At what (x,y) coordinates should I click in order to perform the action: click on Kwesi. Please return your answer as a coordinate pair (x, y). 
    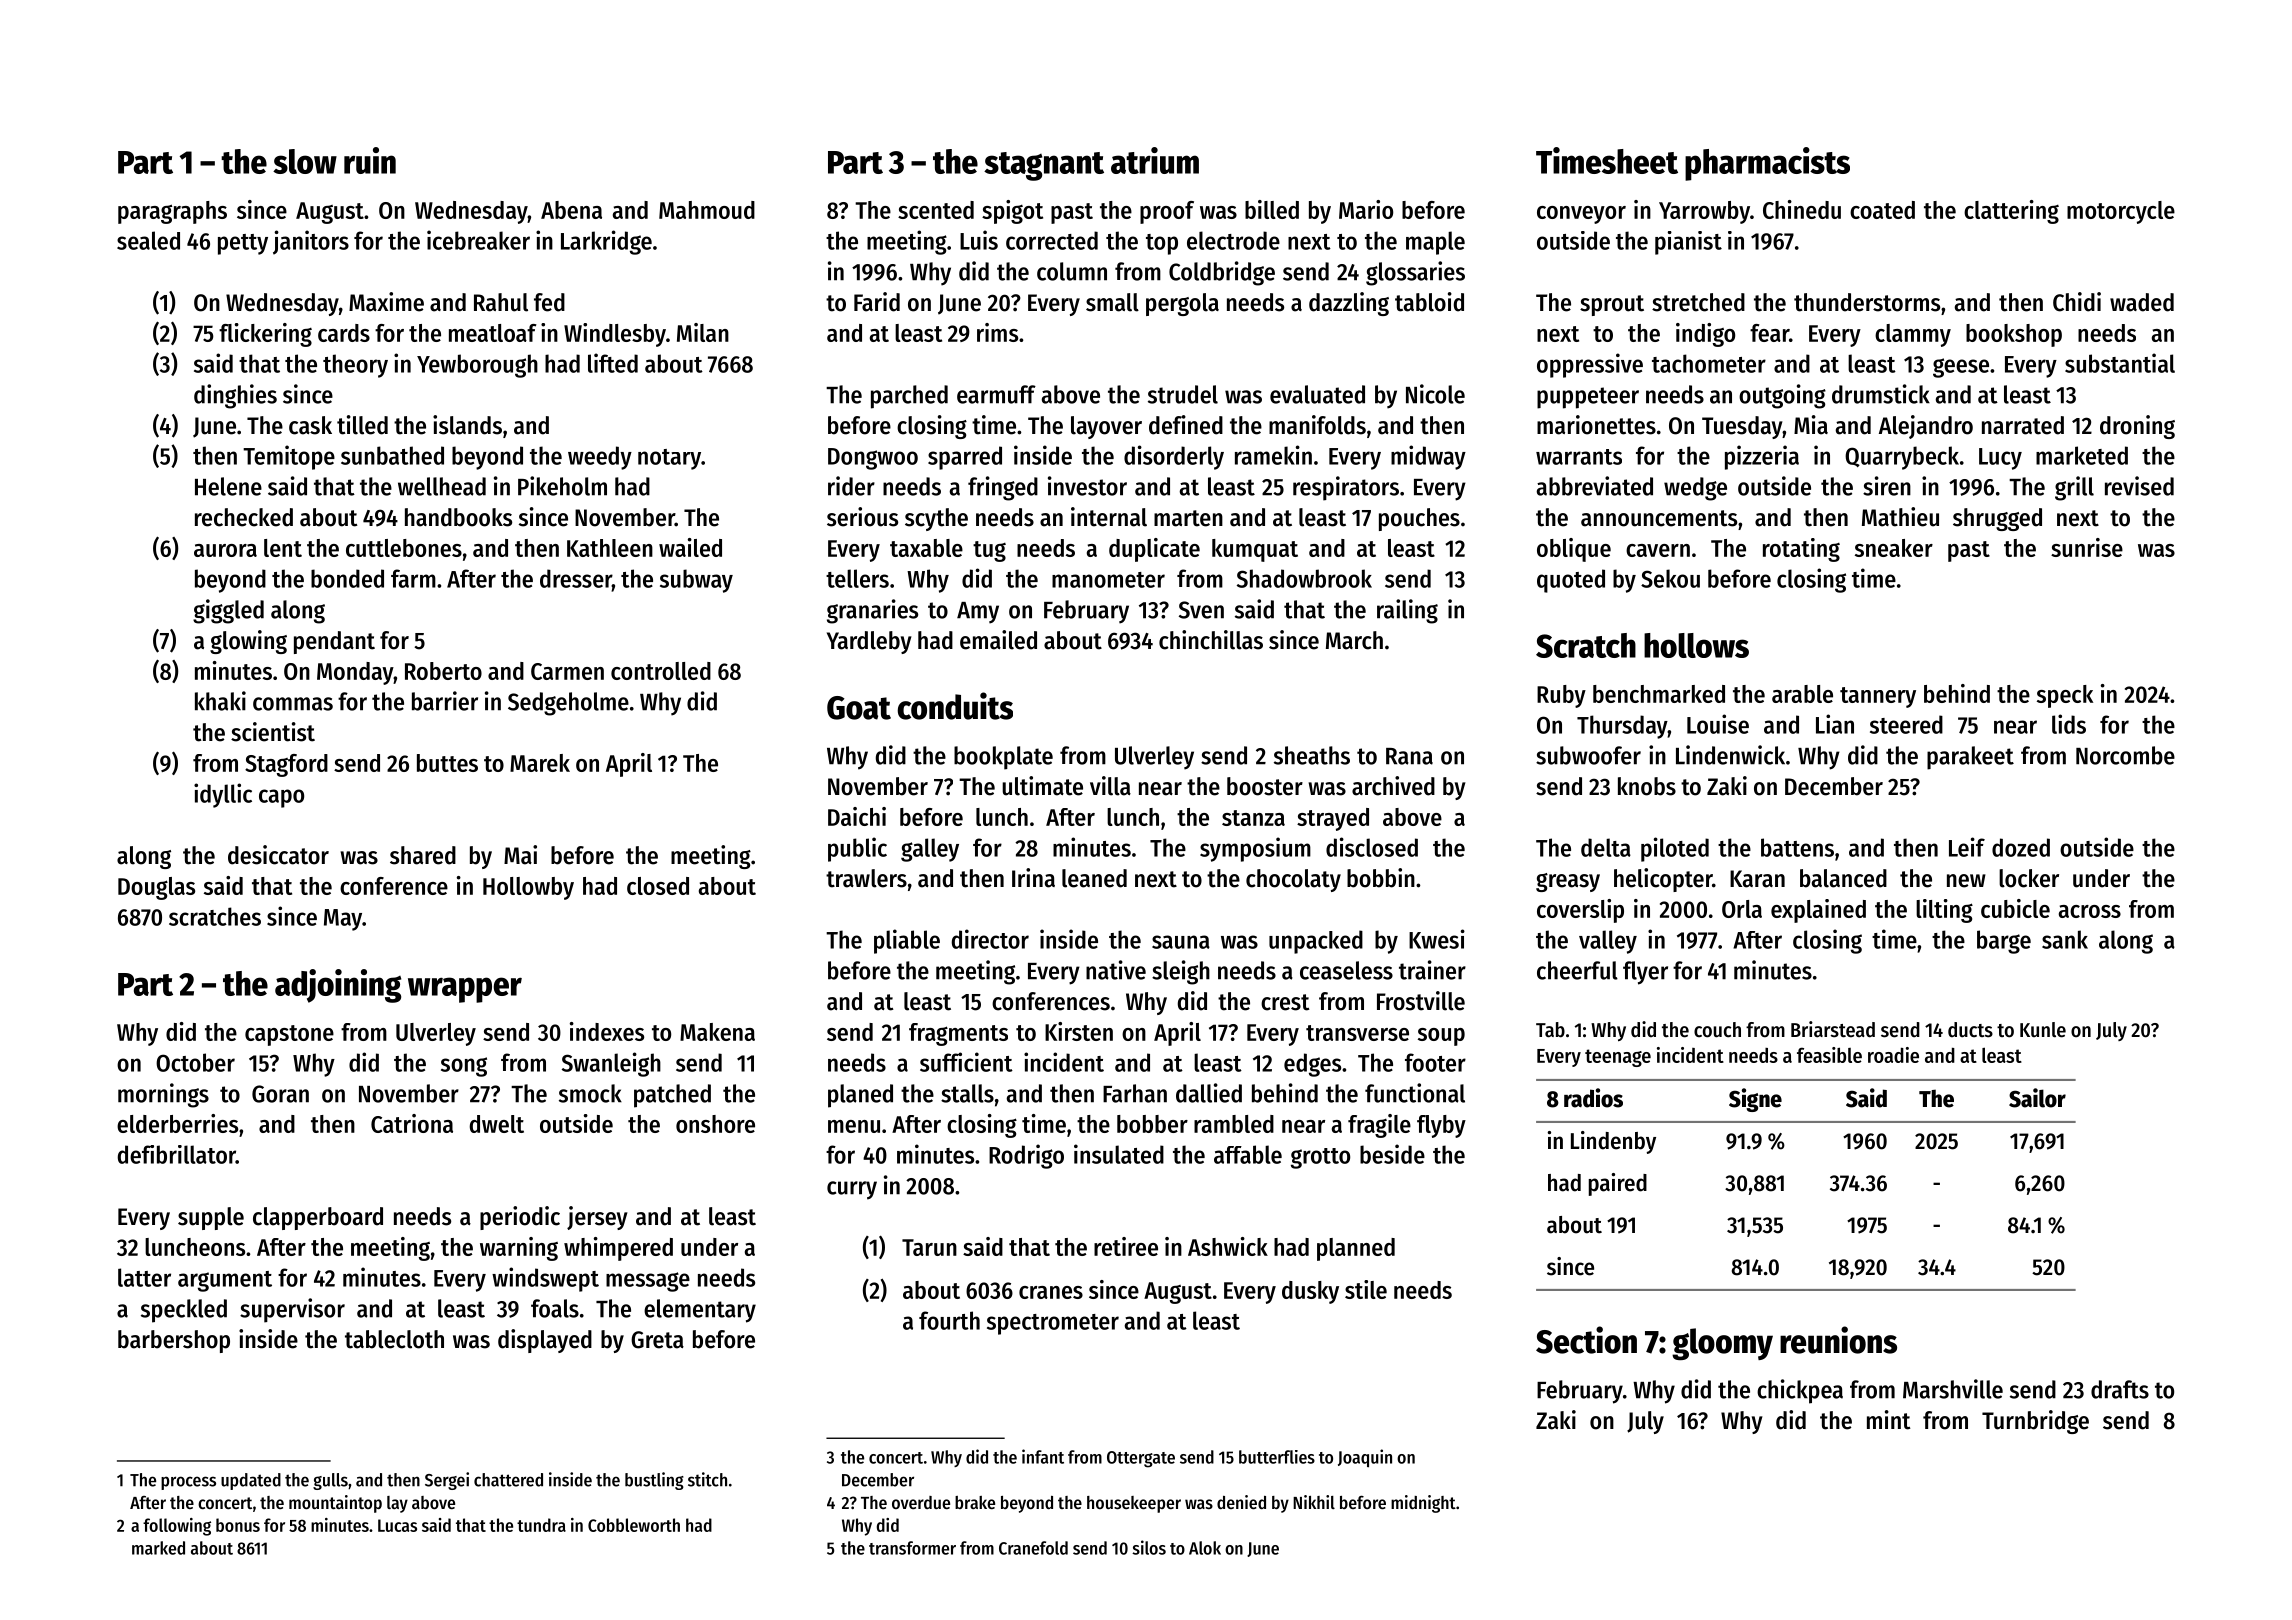
    Looking at the image, I should click on (1437, 939).
